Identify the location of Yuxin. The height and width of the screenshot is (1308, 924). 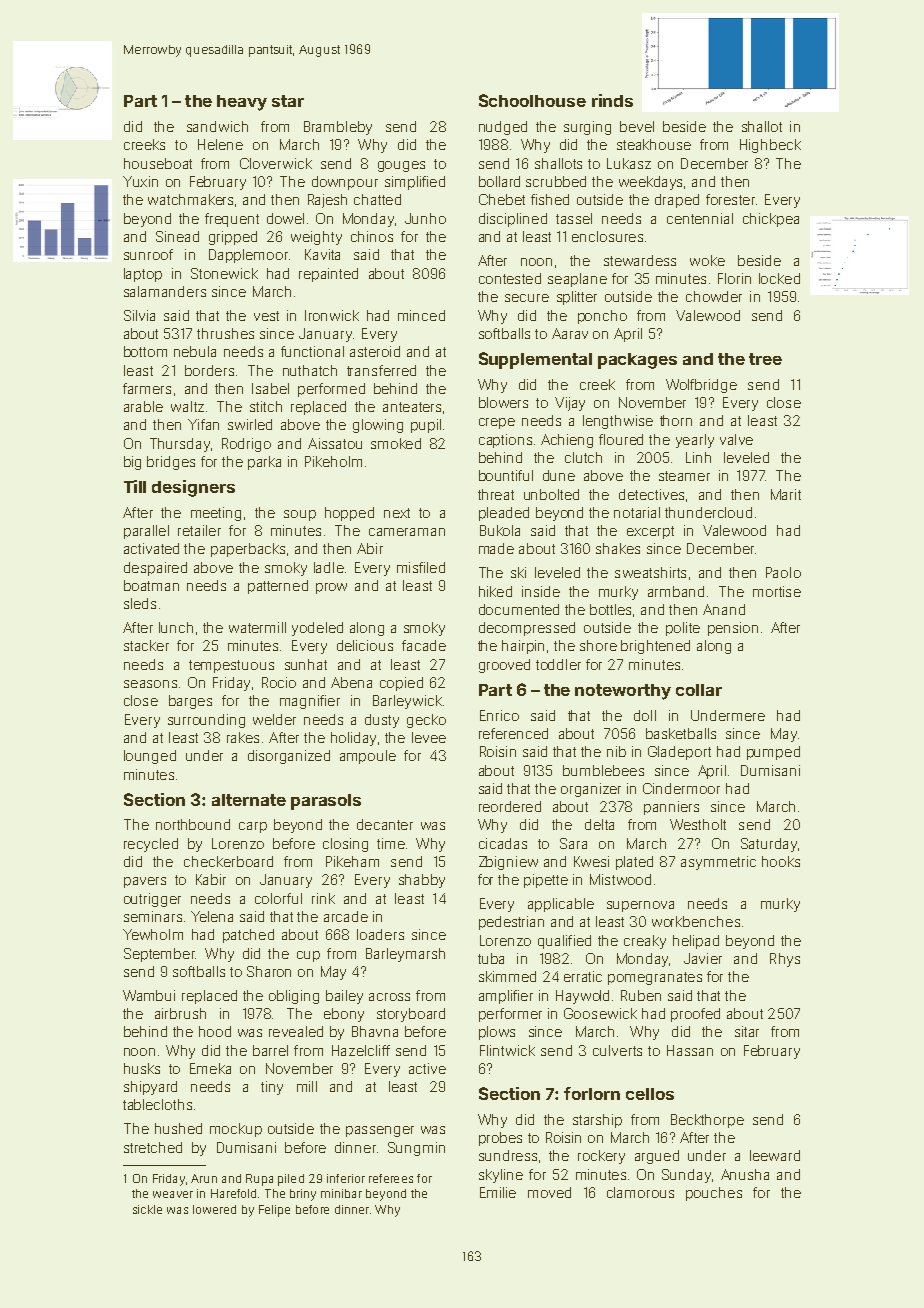
(140, 181).
